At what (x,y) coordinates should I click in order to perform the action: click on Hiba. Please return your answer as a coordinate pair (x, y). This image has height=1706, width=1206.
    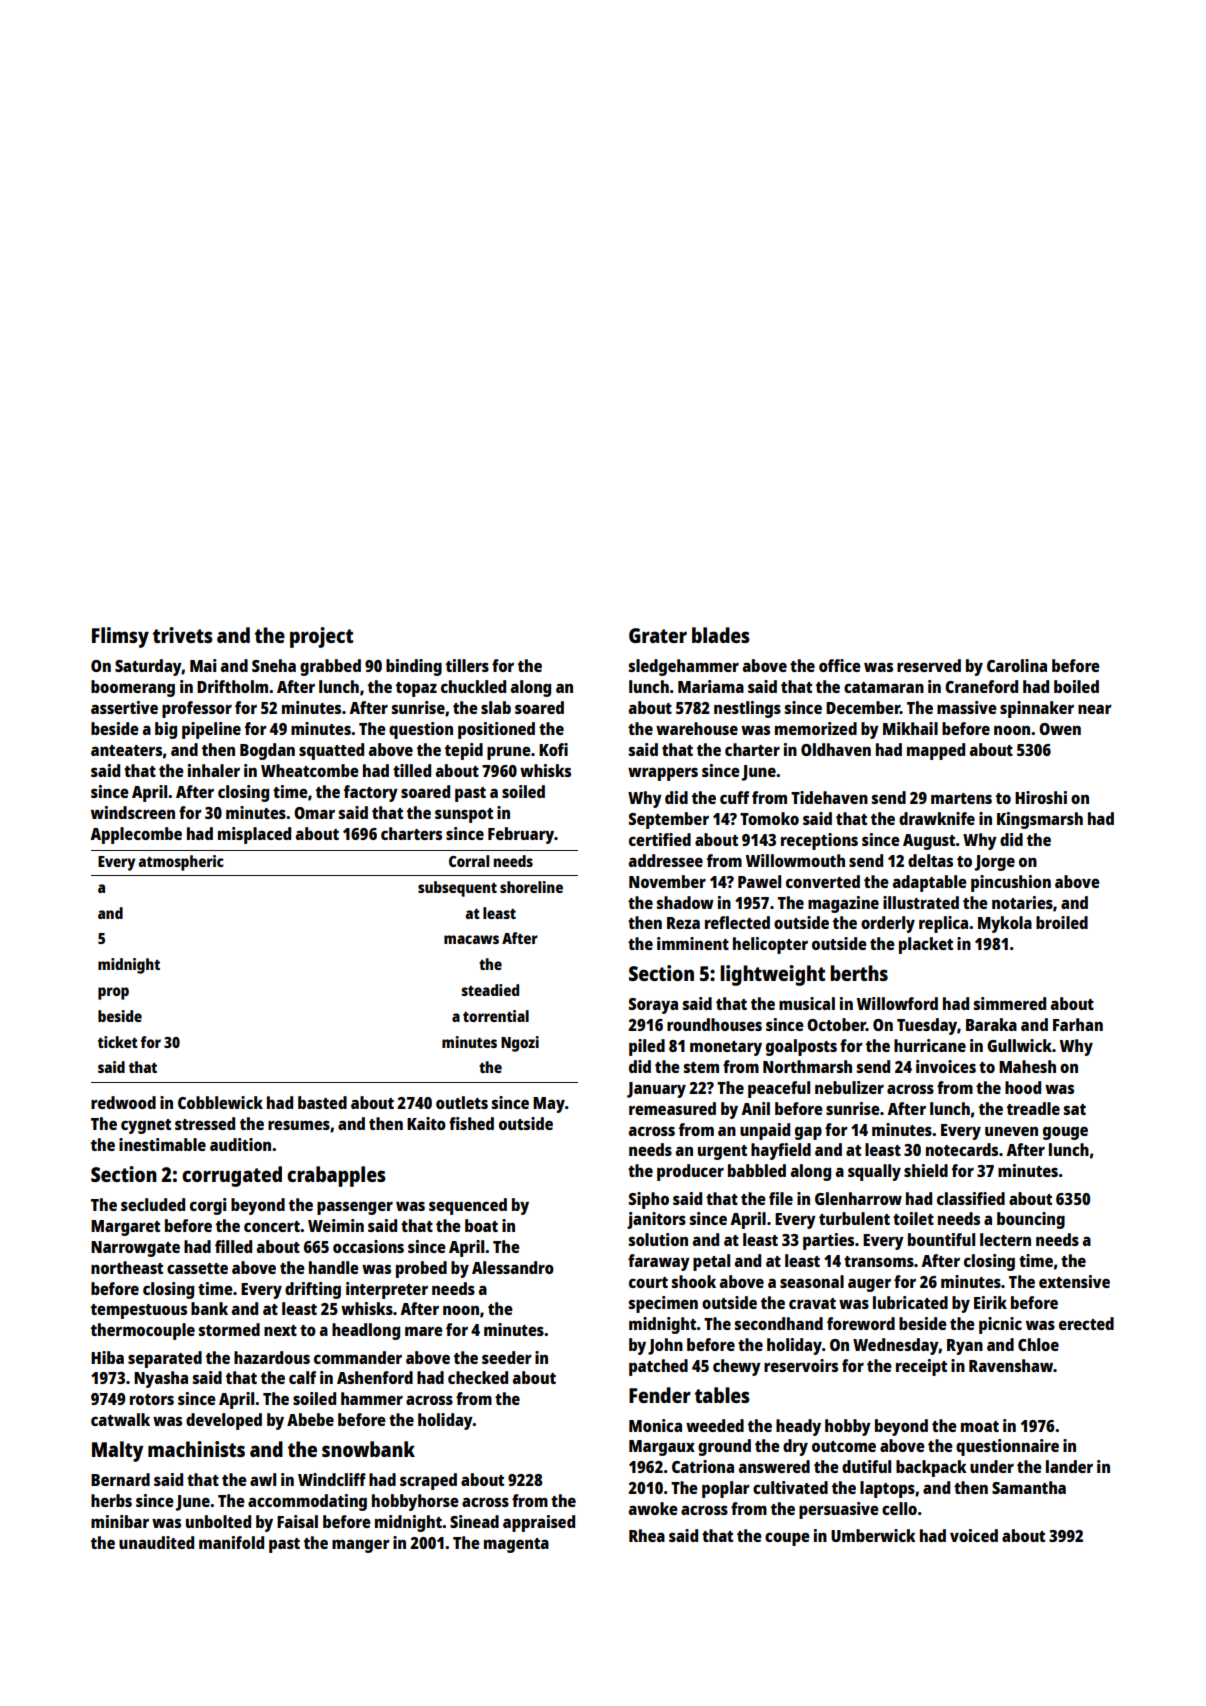
    Looking at the image, I should click on (107, 1357).
